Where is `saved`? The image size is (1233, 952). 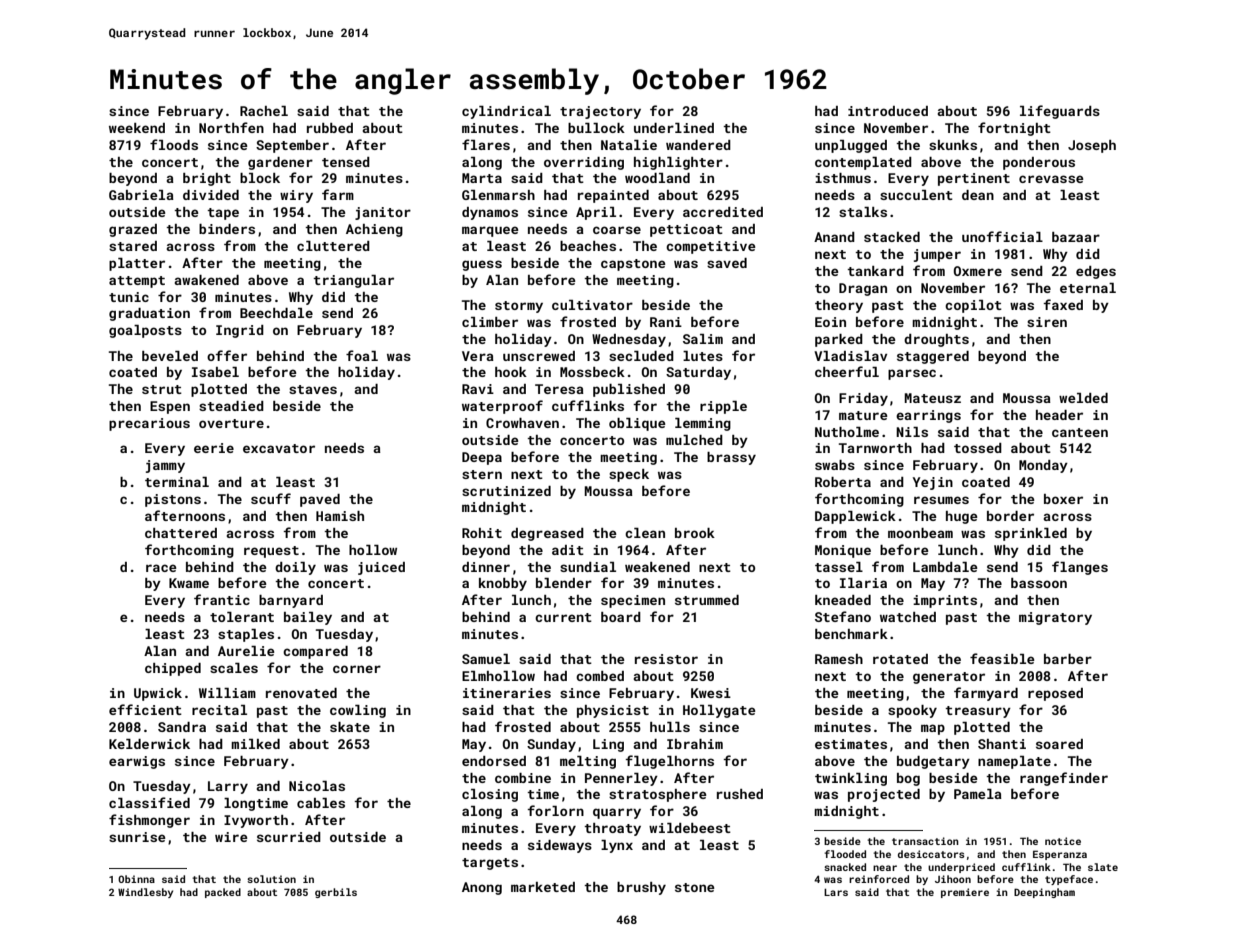 saved is located at coordinates (727, 263).
